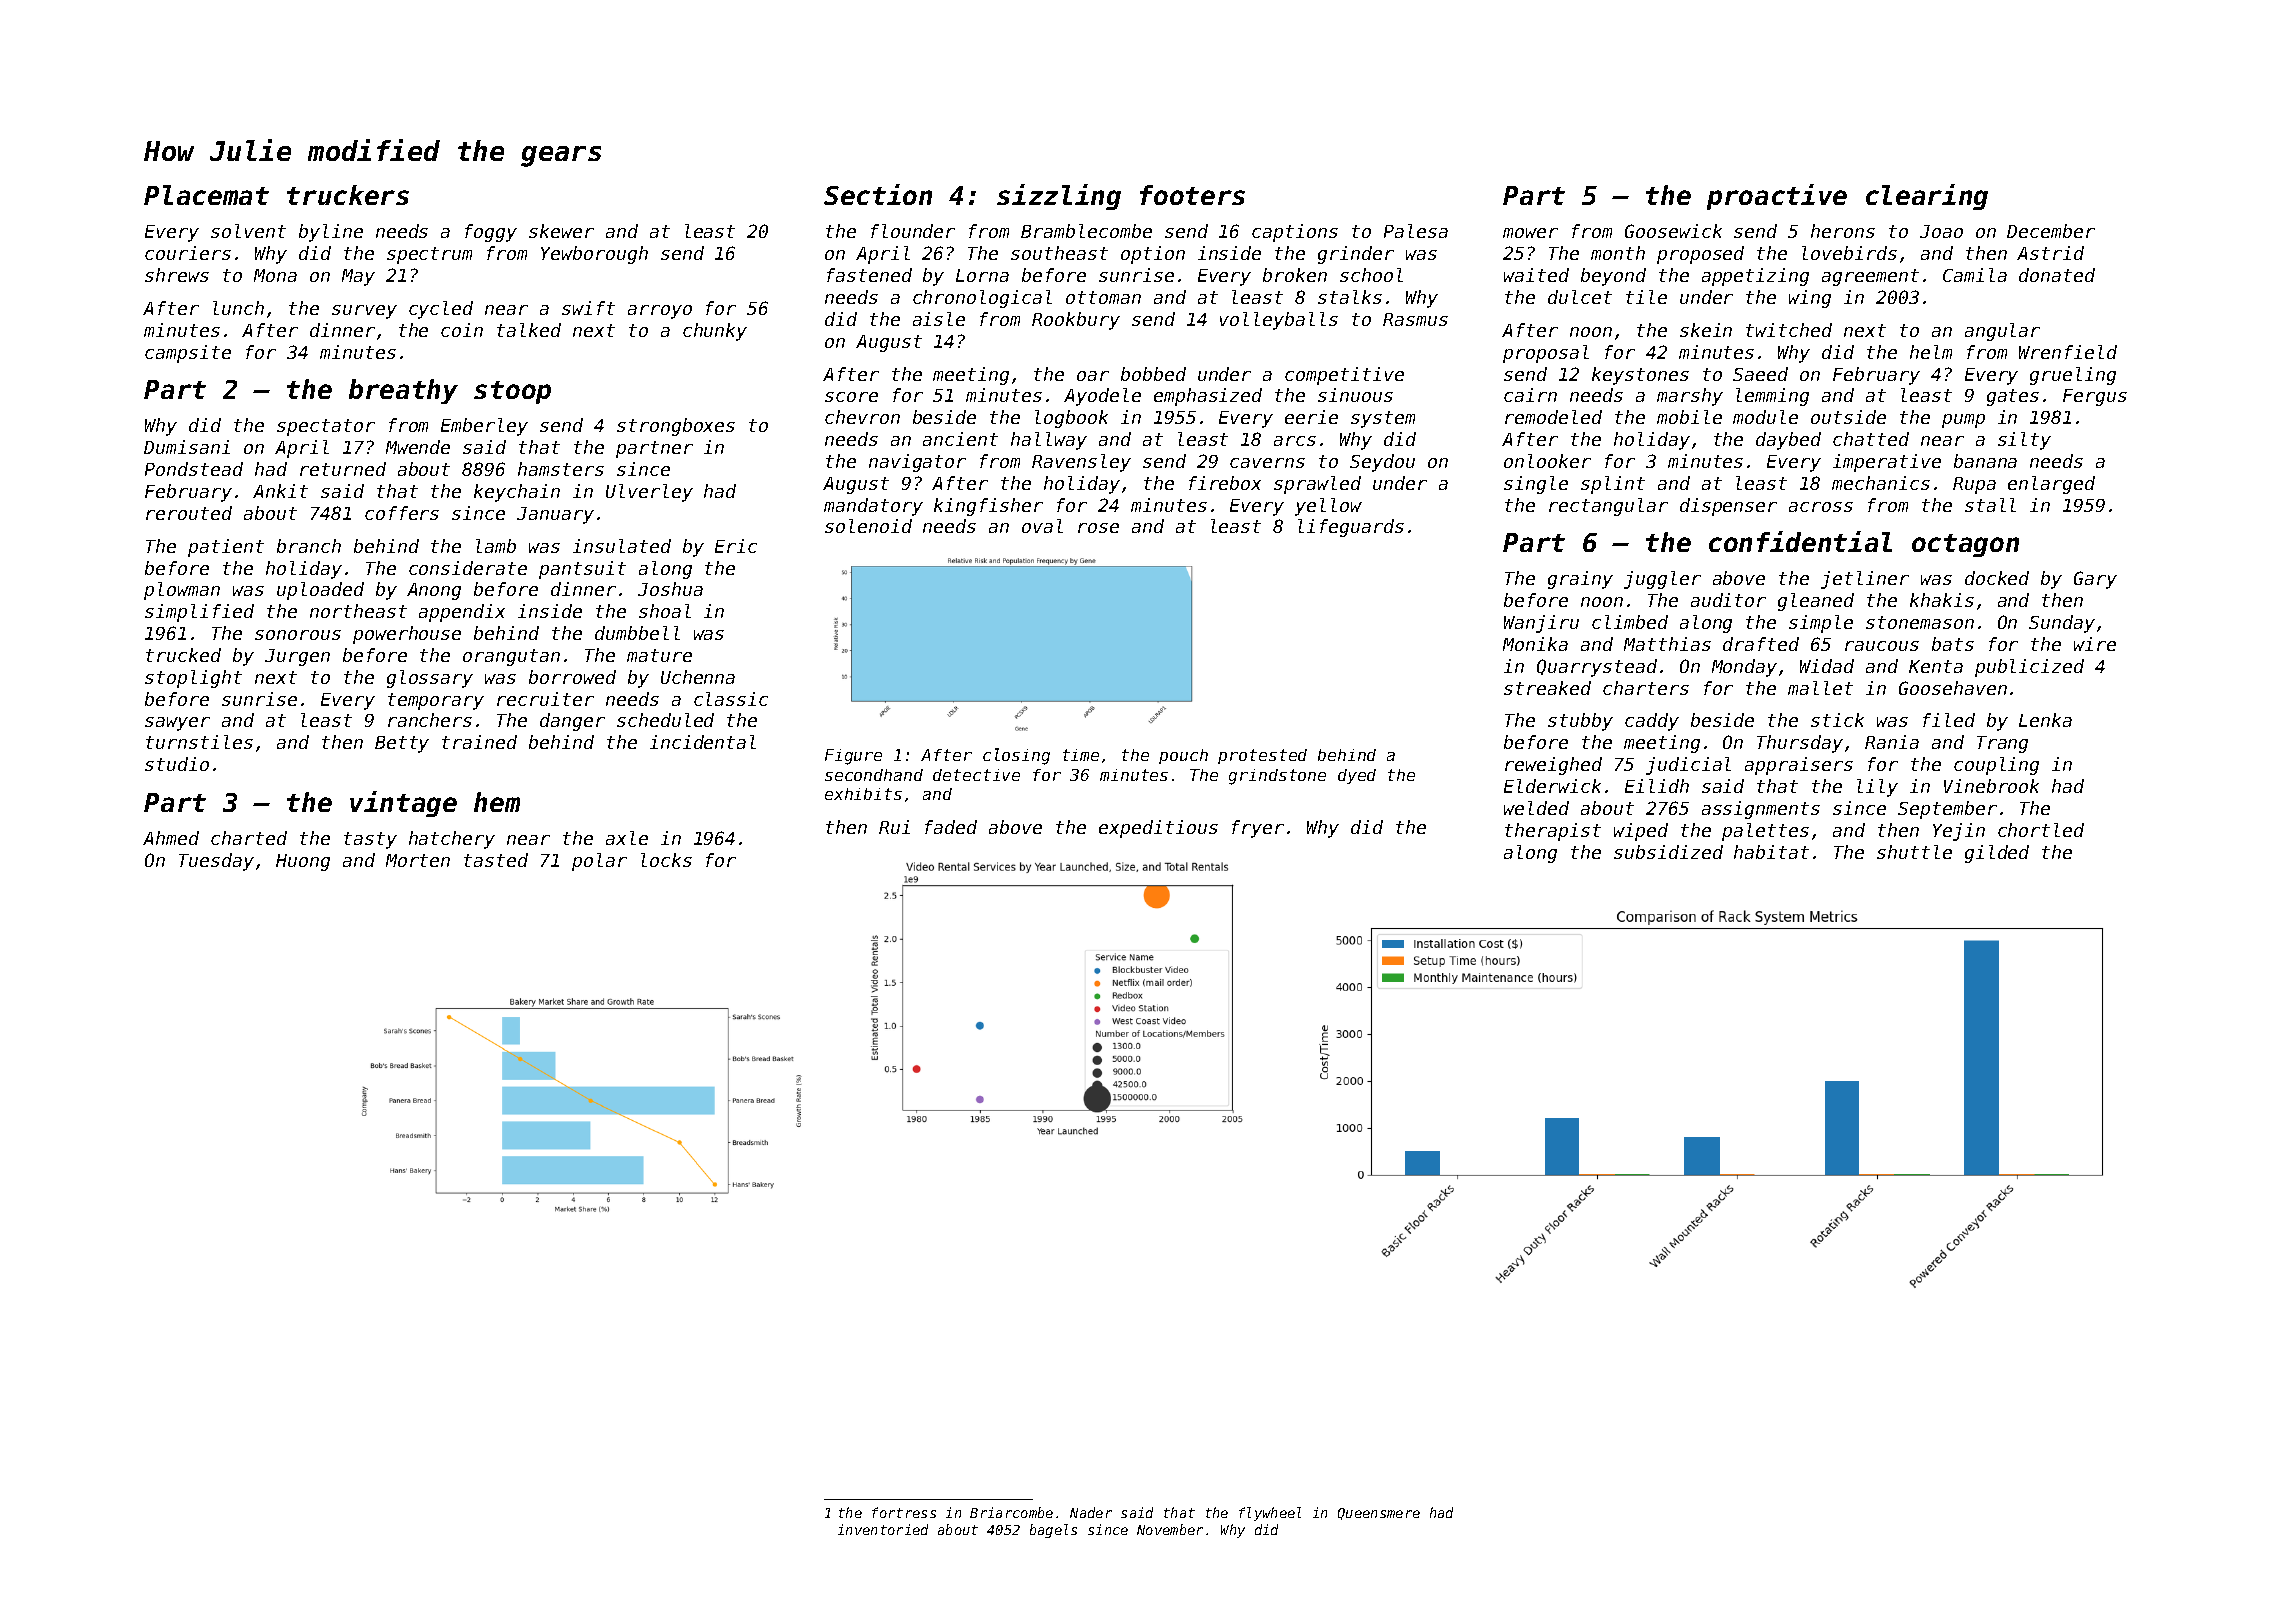  I want to click on locks, so click(666, 860).
